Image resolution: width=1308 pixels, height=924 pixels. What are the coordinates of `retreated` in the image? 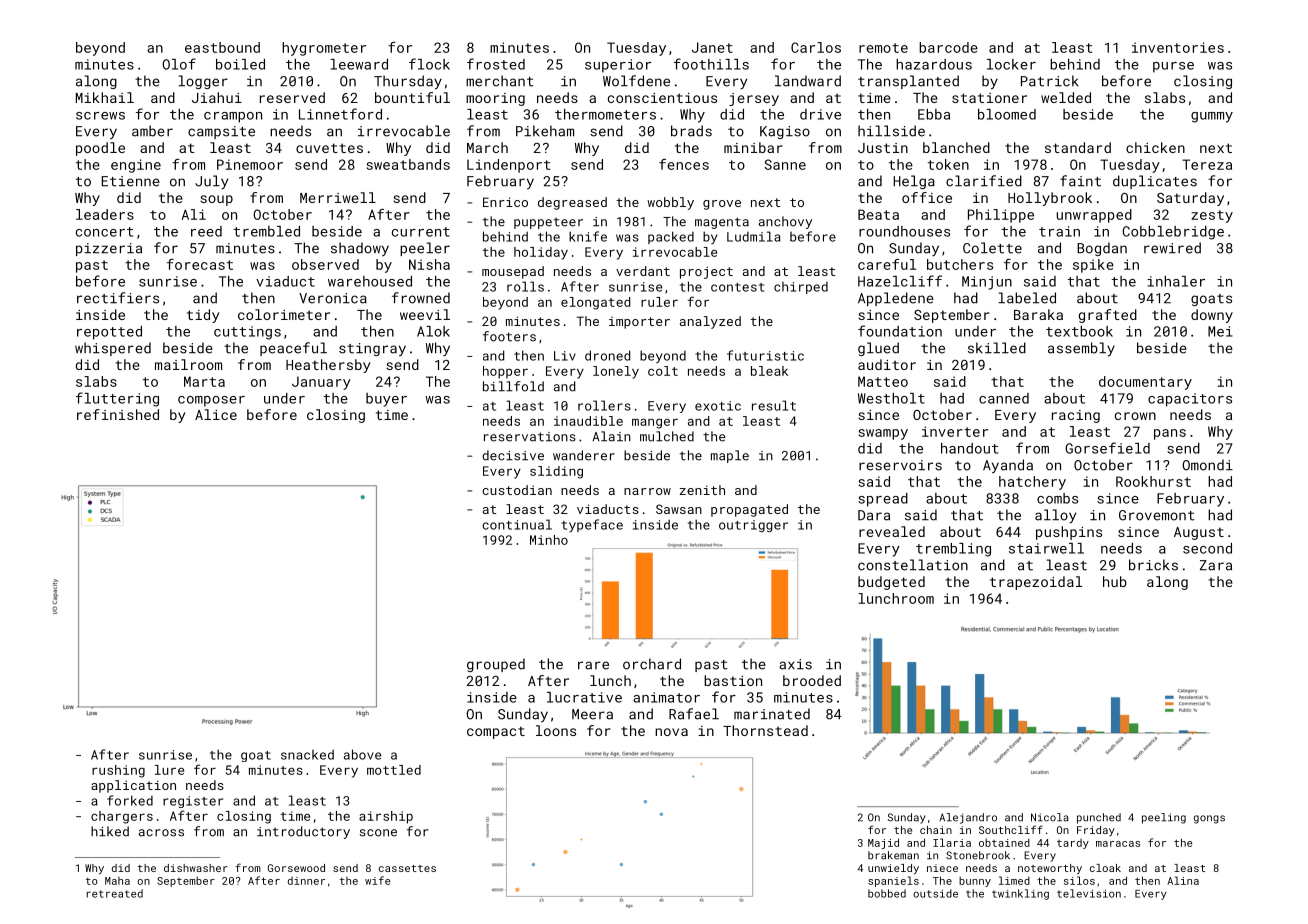 It's located at (115, 893).
